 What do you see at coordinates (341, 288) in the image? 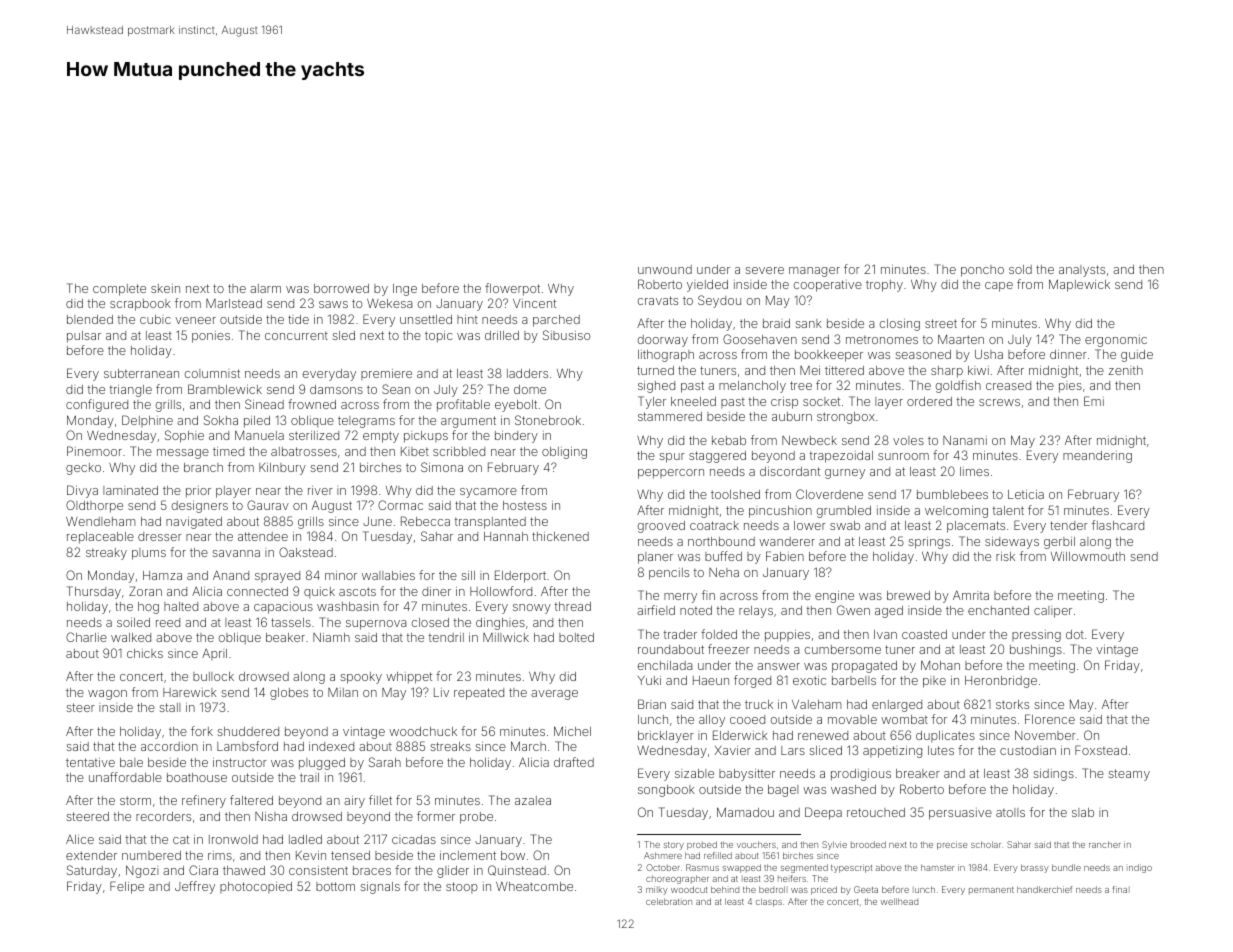
I see `borrowed` at bounding box center [341, 288].
